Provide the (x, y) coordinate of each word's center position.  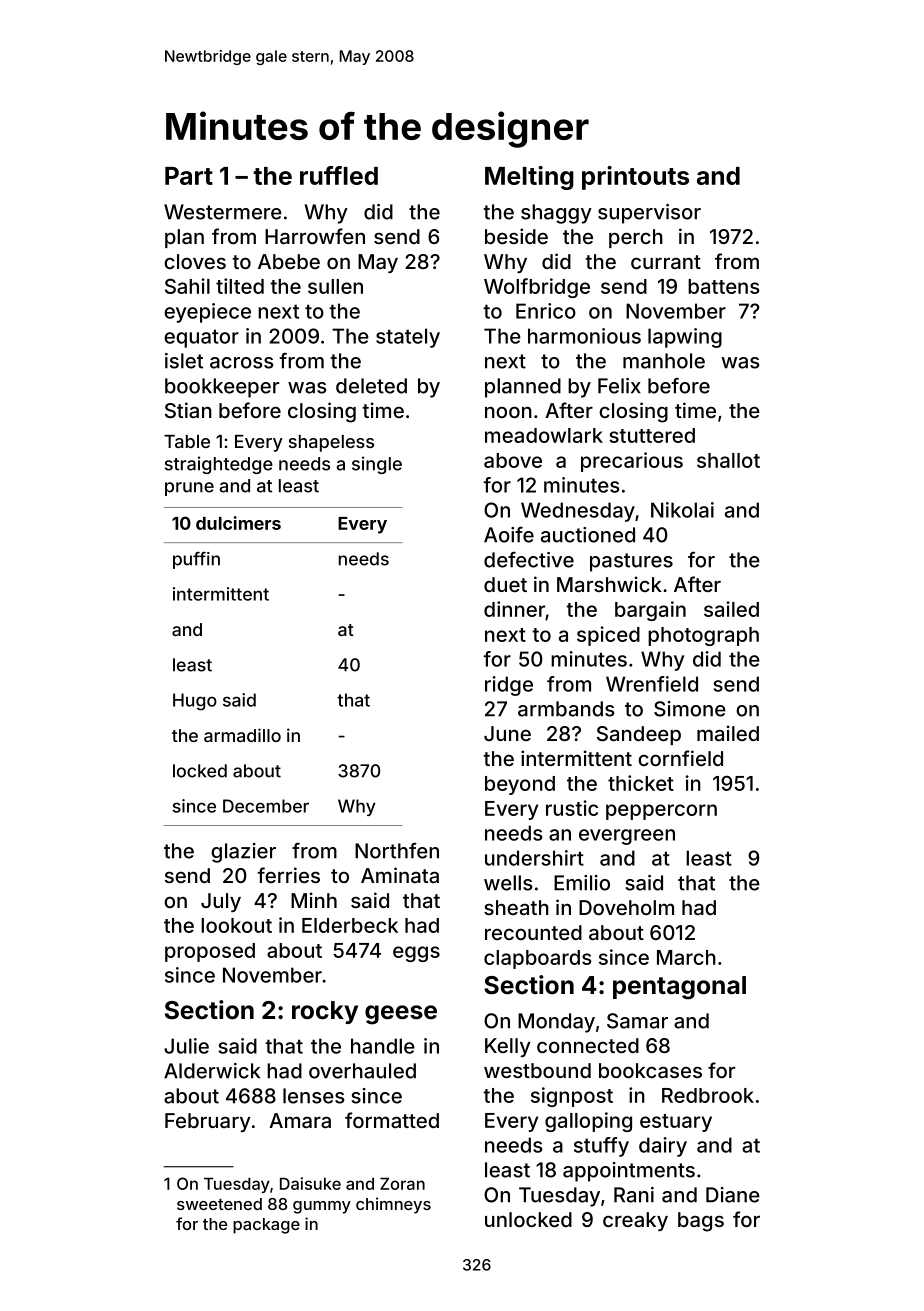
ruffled (339, 175)
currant (666, 262)
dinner (514, 609)
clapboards (538, 959)
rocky (325, 1012)
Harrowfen (315, 236)
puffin (196, 560)
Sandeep (639, 735)
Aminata (400, 875)
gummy (322, 1207)
